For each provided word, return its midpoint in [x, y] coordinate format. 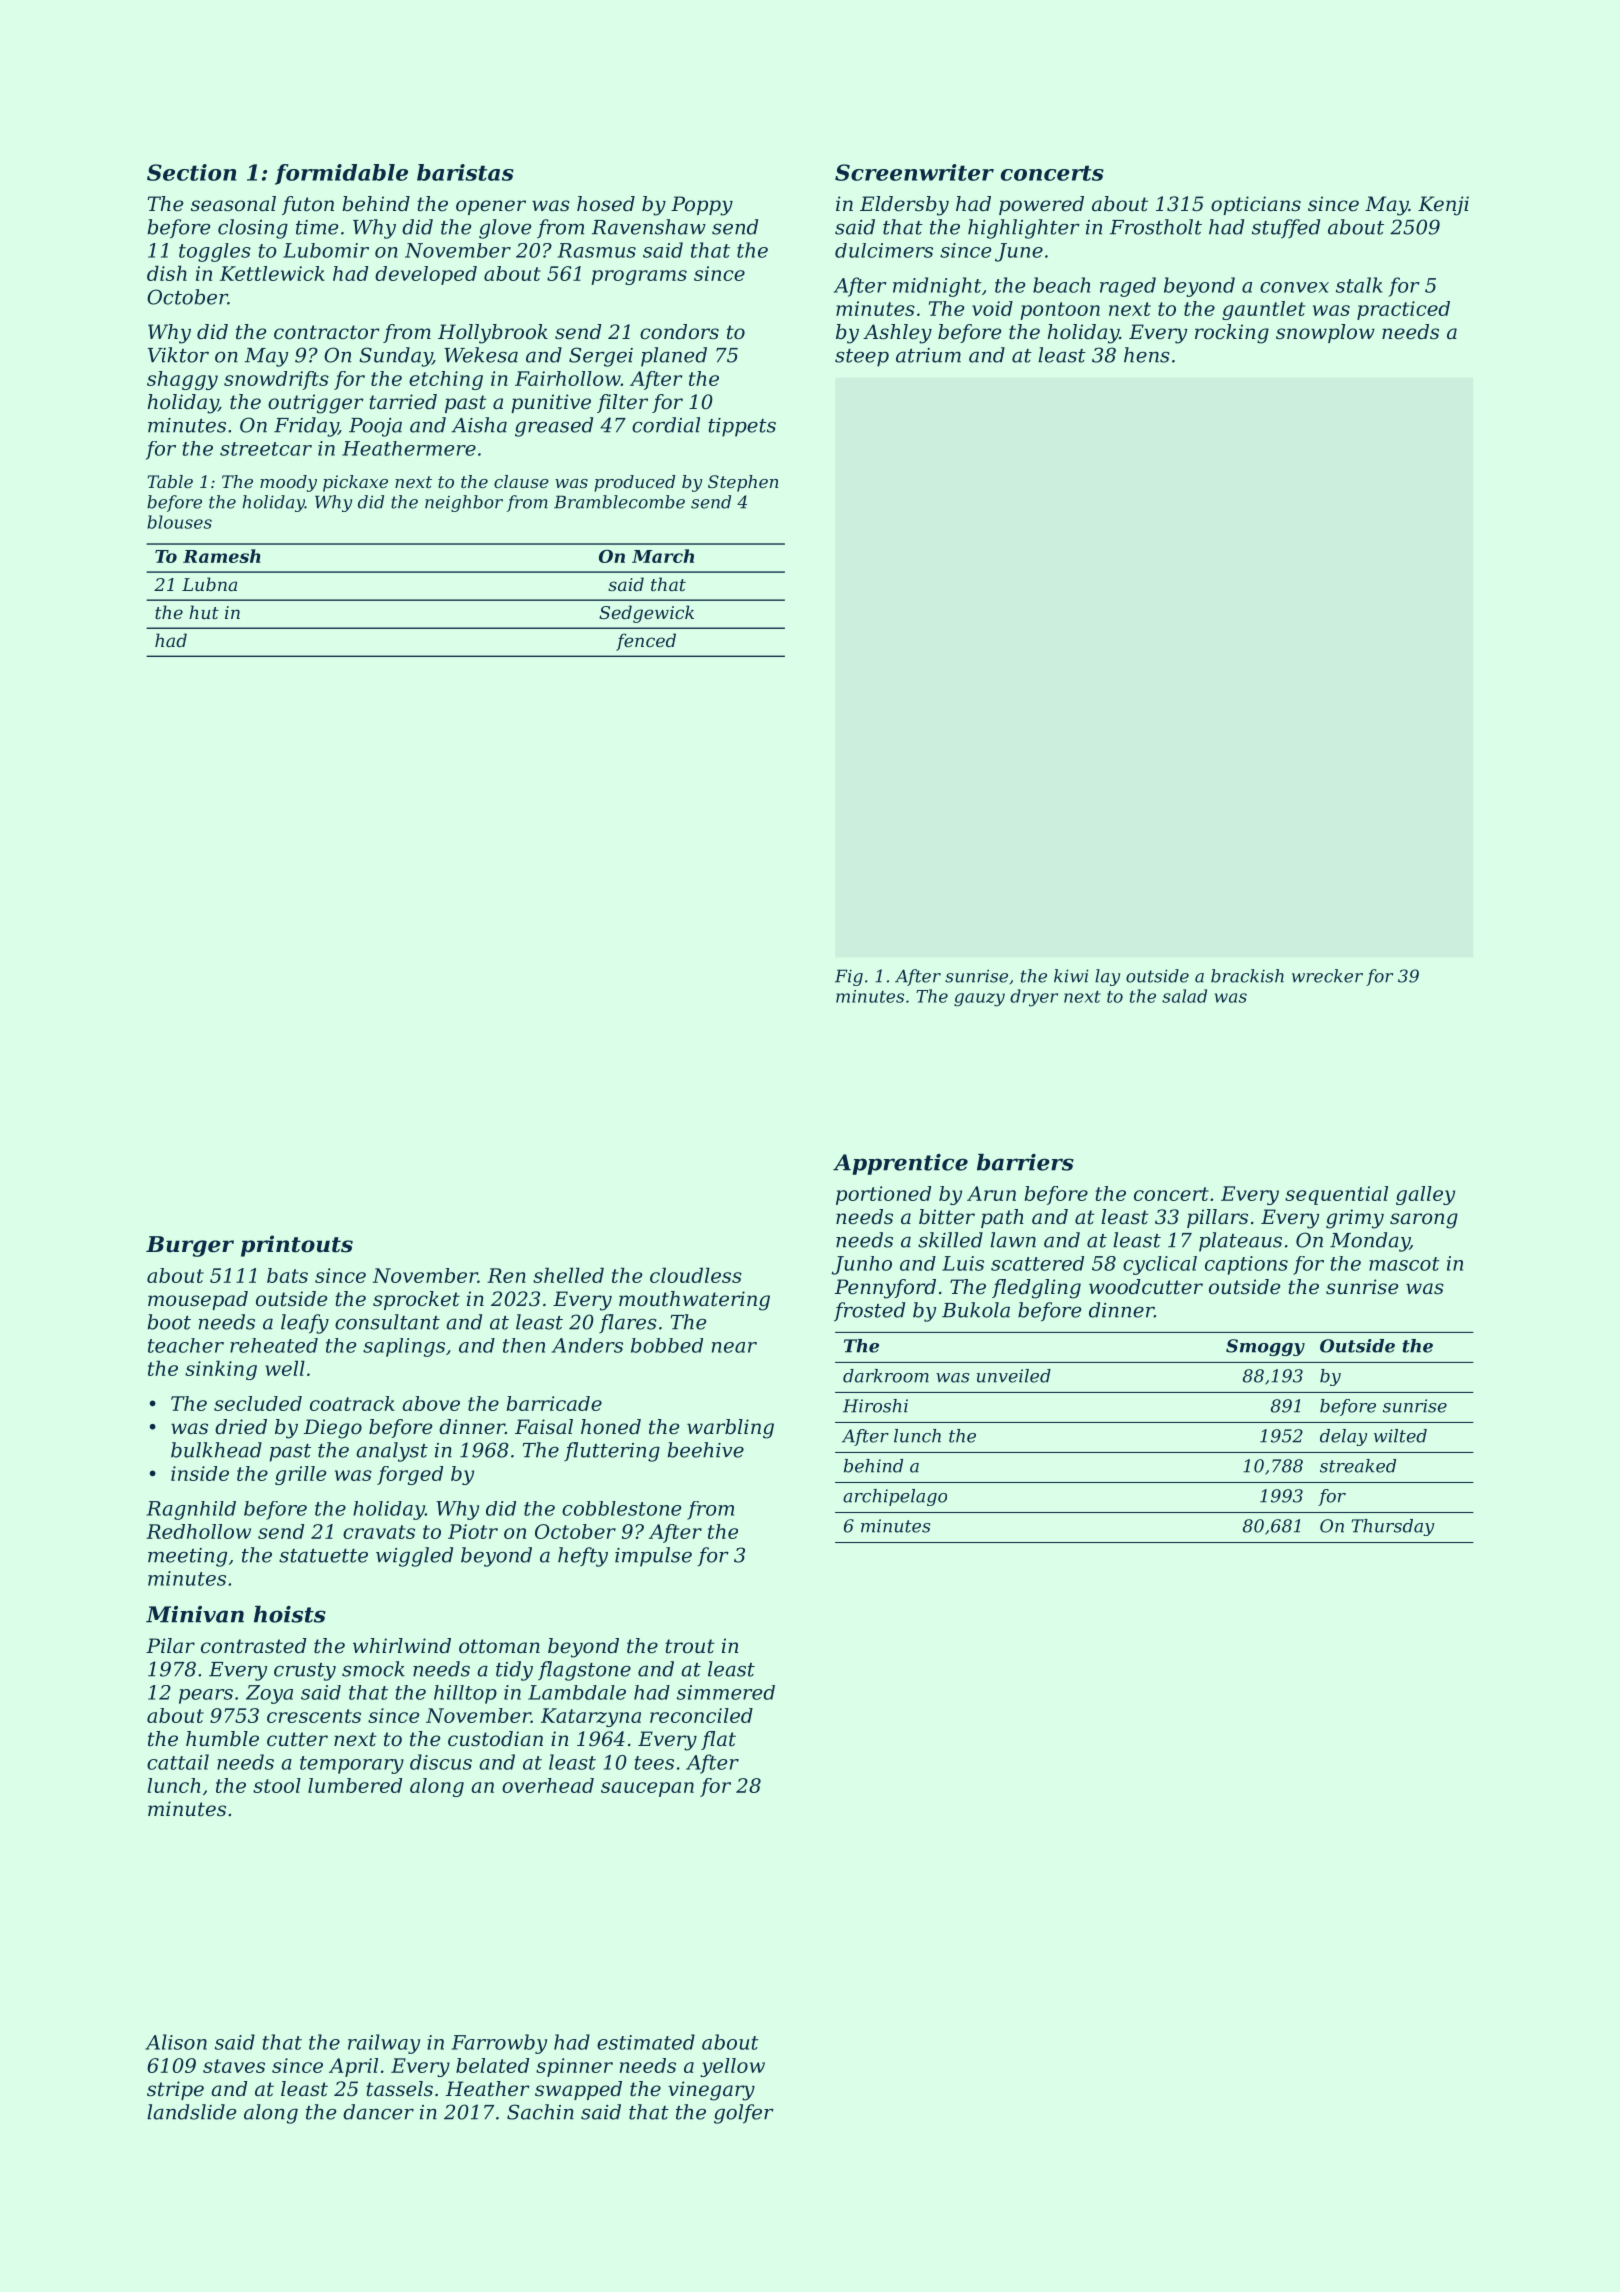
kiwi [1071, 976]
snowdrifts [276, 380]
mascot [1404, 1264]
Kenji [1443, 206]
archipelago [895, 1497]
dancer [378, 2112]
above [431, 1403]
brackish [1247, 976]
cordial [666, 425]
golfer [744, 2114]
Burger [190, 1246]
